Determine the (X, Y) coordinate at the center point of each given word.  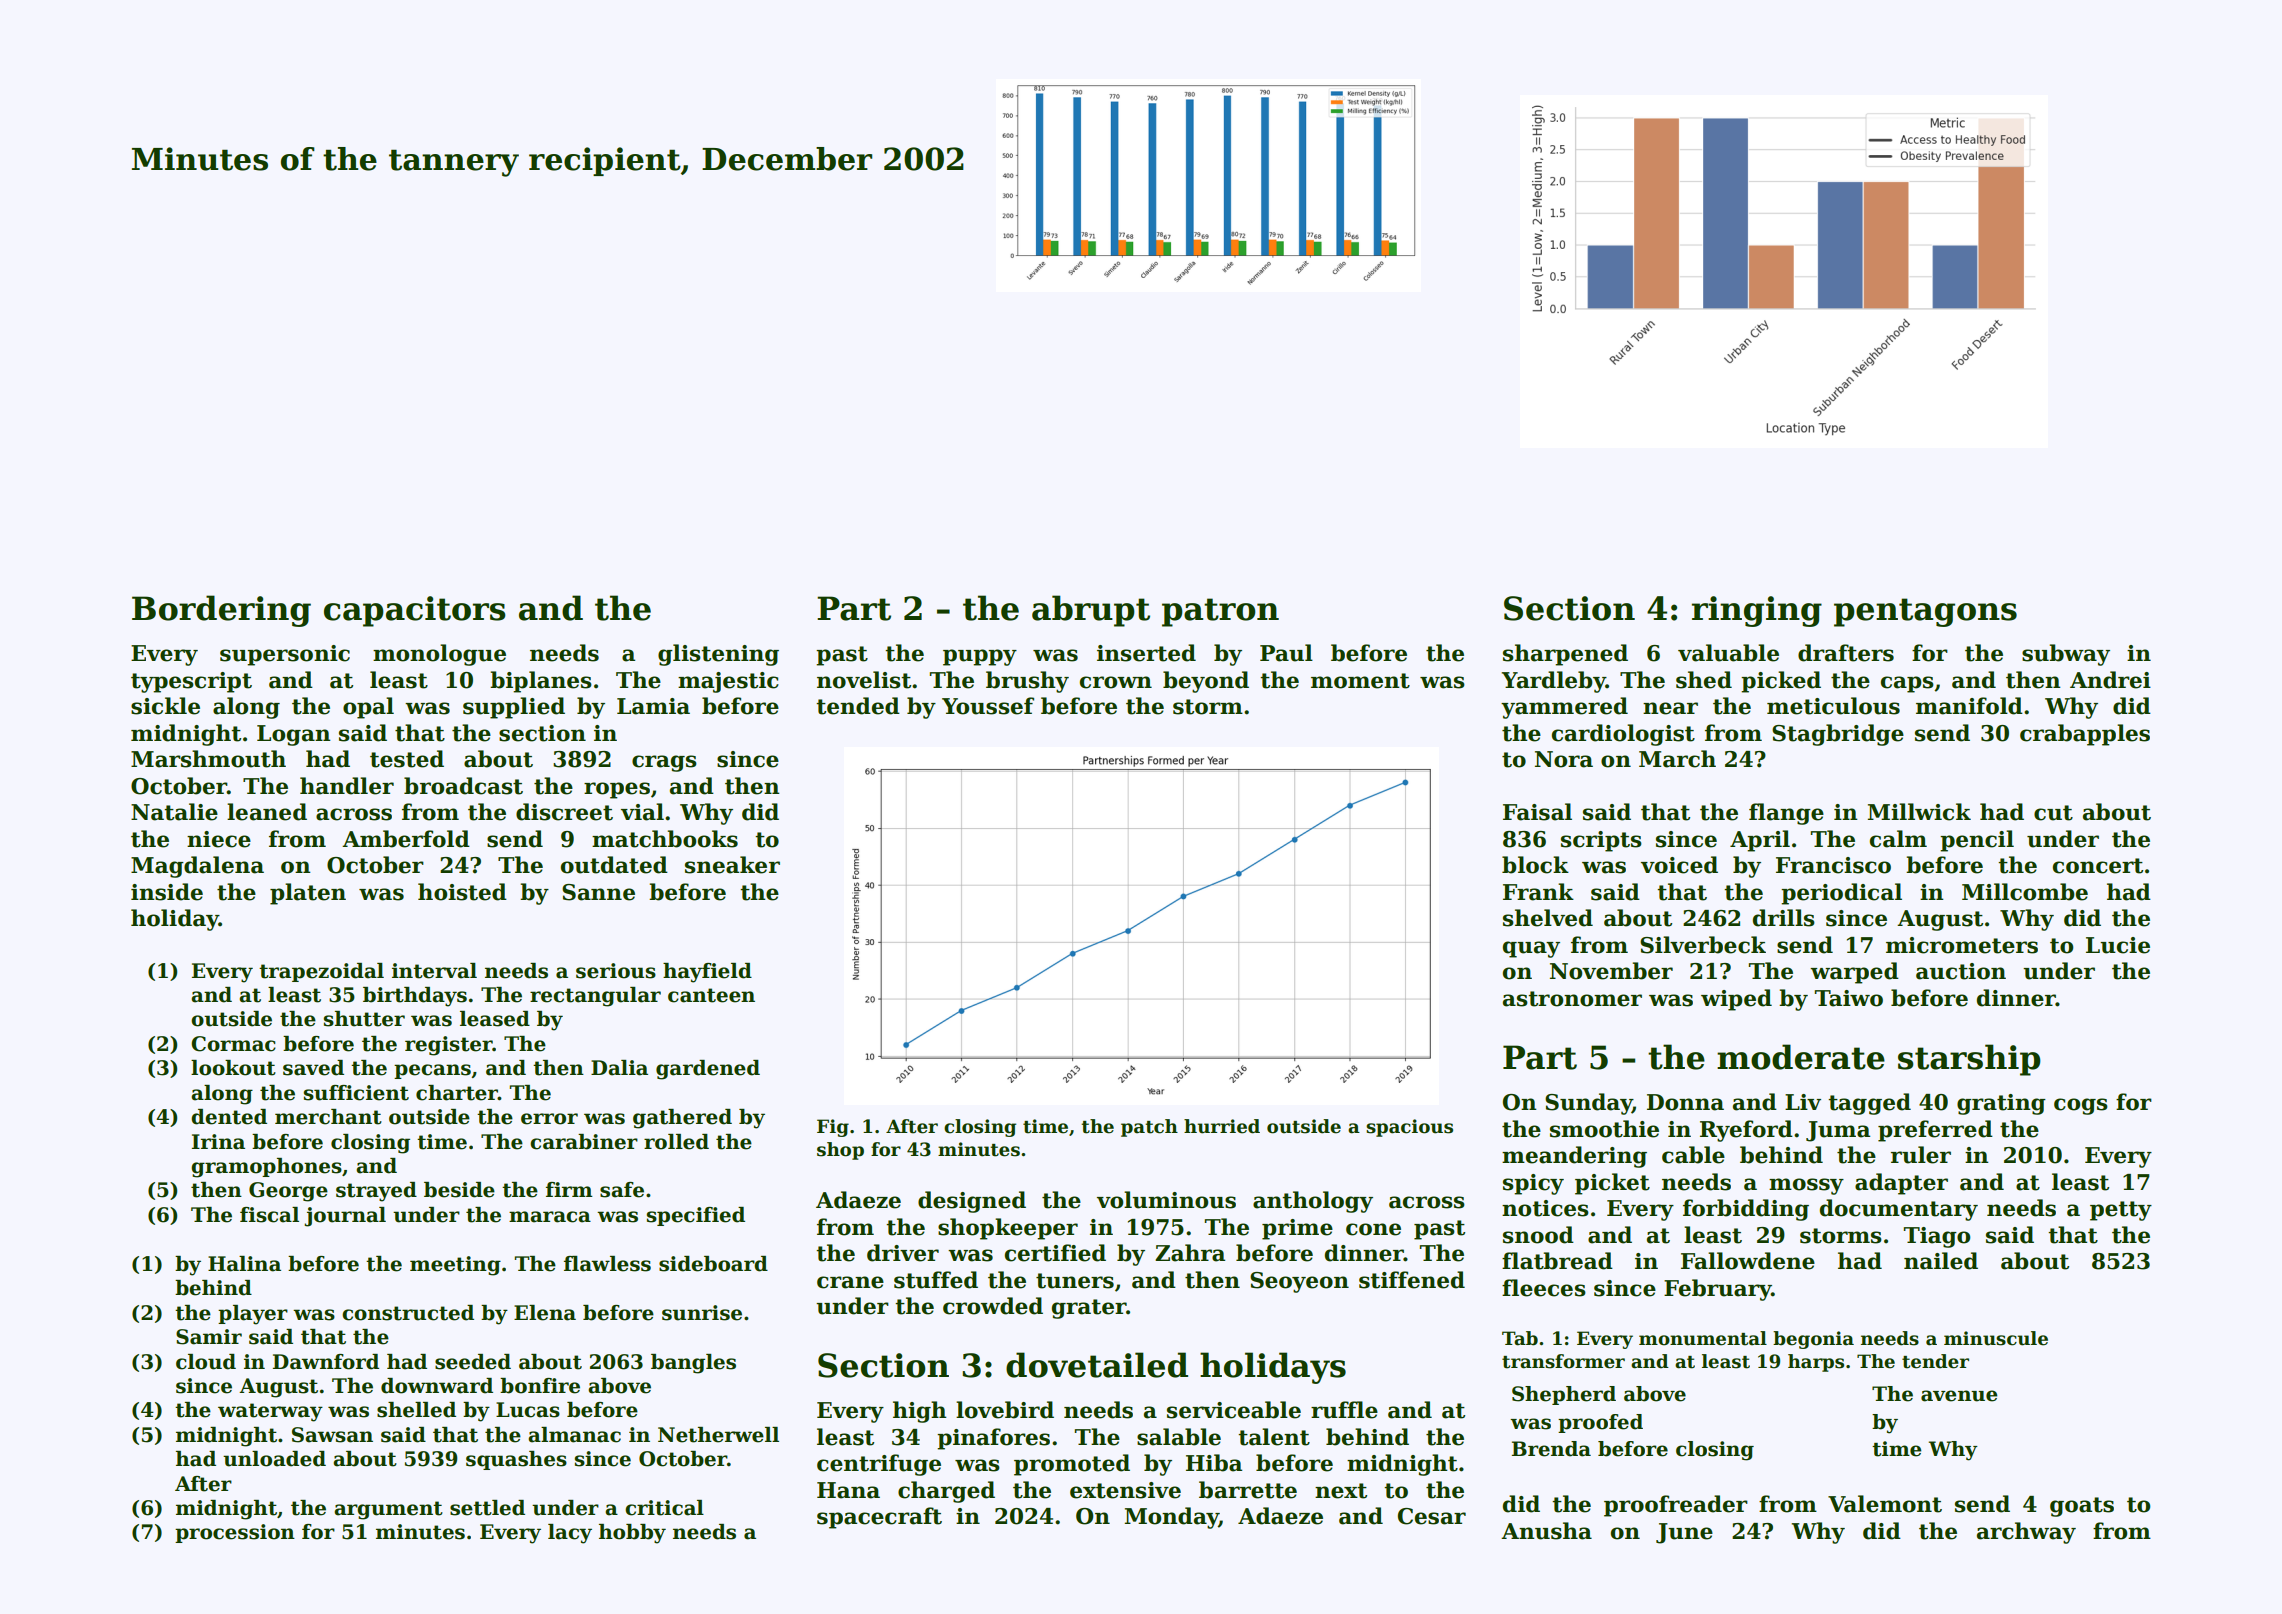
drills (1784, 918)
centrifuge (879, 1465)
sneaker (732, 865)
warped (1854, 973)
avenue (1959, 1396)
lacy (570, 1534)
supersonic (285, 655)
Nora (1564, 759)
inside (167, 892)
